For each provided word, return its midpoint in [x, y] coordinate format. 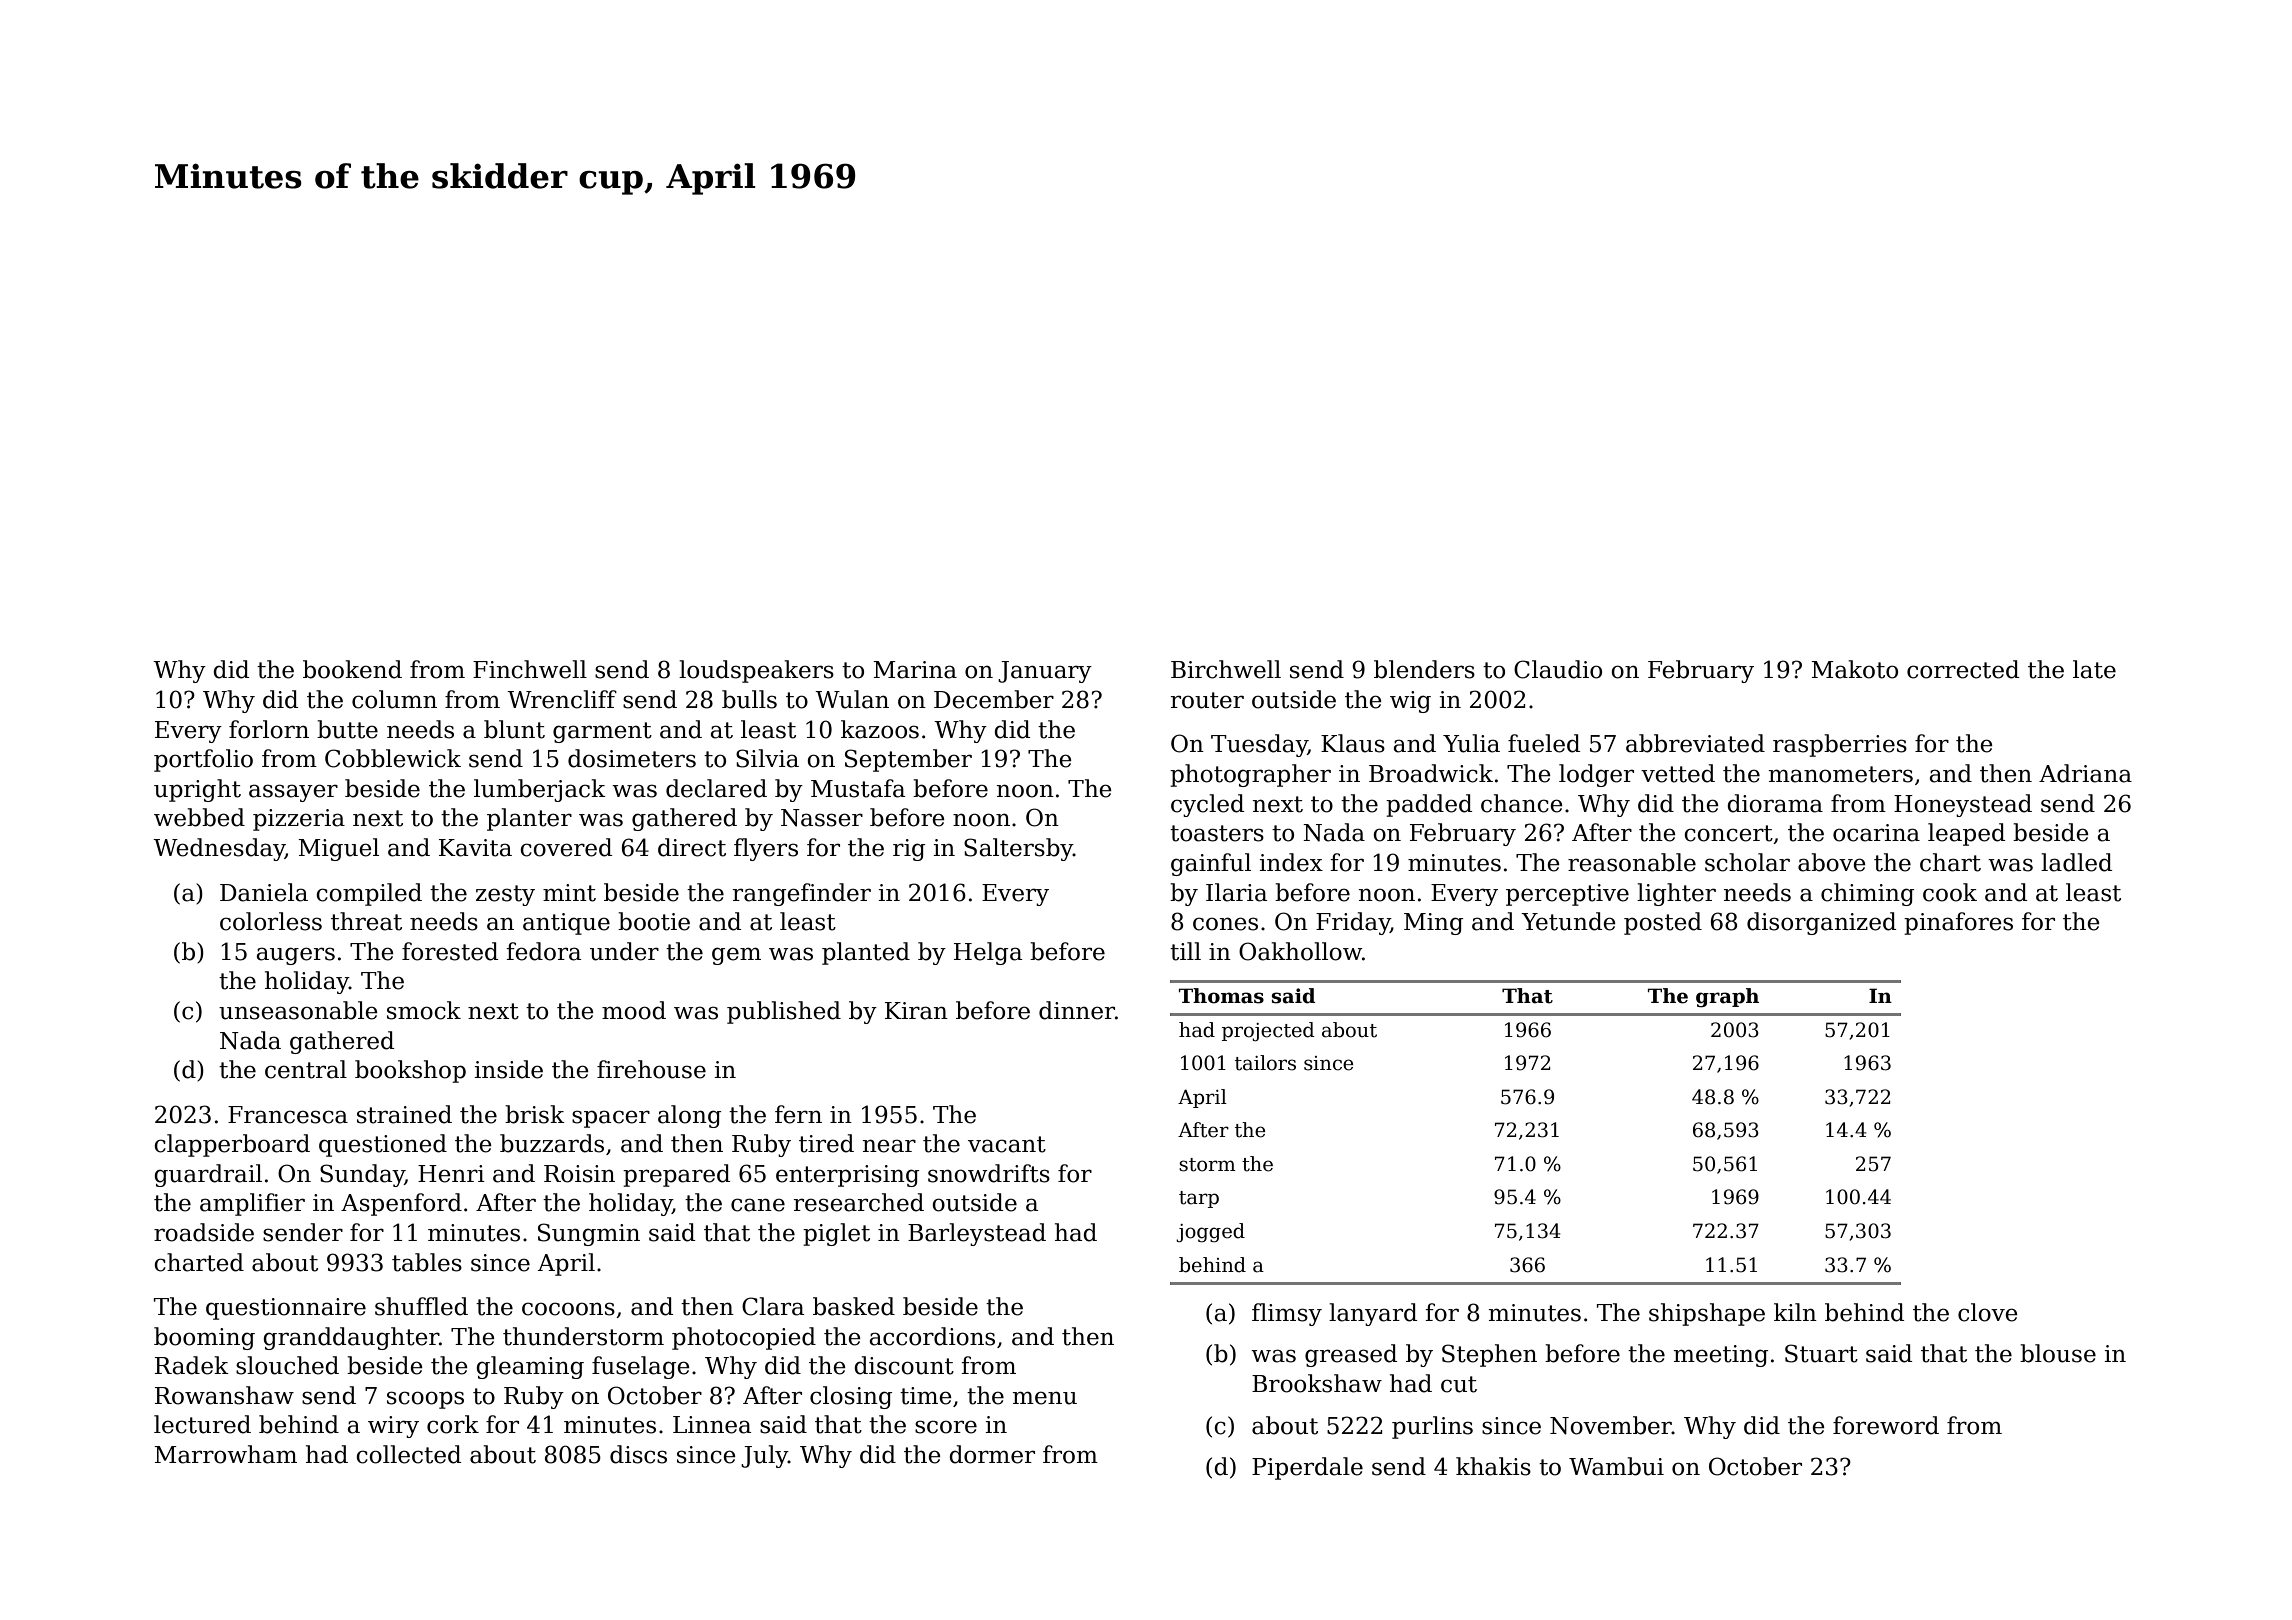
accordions [932, 1336]
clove [1988, 1312]
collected [409, 1454]
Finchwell [530, 669]
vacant [1007, 1144]
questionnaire [286, 1309]
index [1291, 862]
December [994, 699]
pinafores [1958, 923]
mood [634, 1010]
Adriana [2085, 773]
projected [1268, 1031]
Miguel [338, 849]
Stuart [1821, 1353]
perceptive [1567, 895]
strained [404, 1114]
